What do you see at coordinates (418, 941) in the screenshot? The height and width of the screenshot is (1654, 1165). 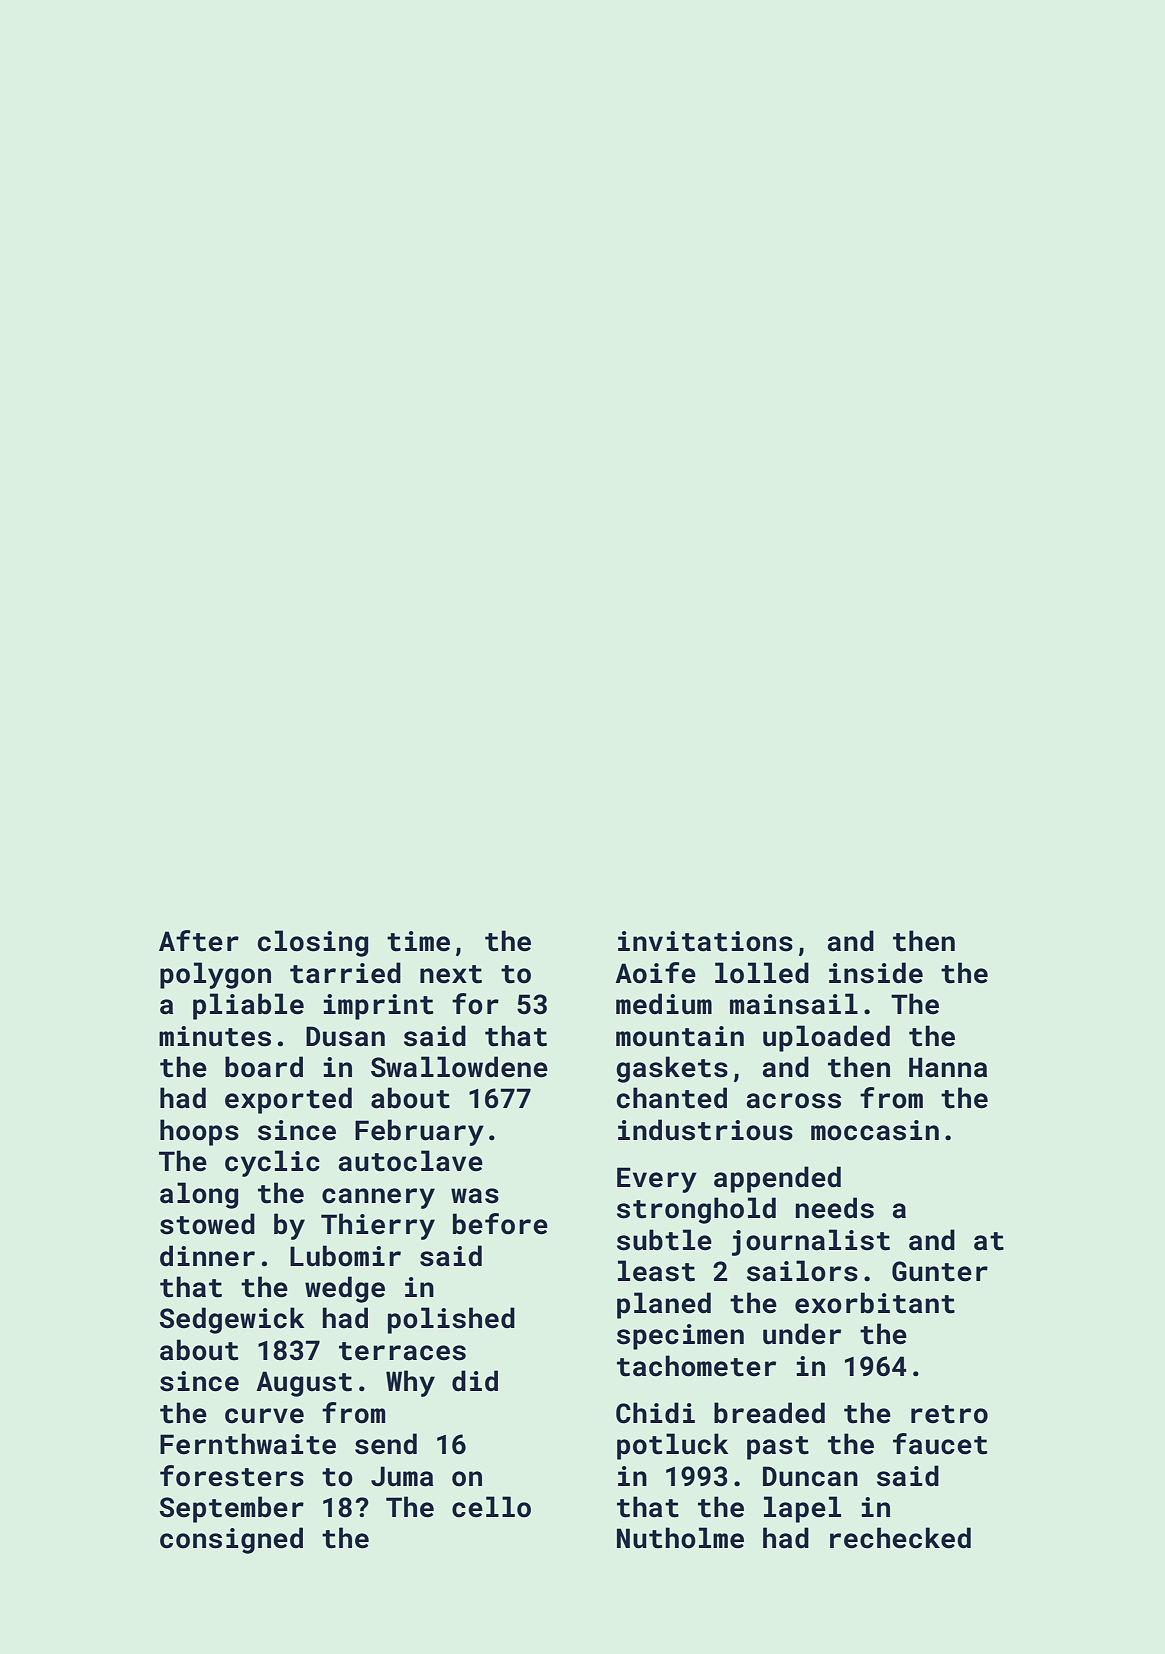 I see `time` at bounding box center [418, 941].
